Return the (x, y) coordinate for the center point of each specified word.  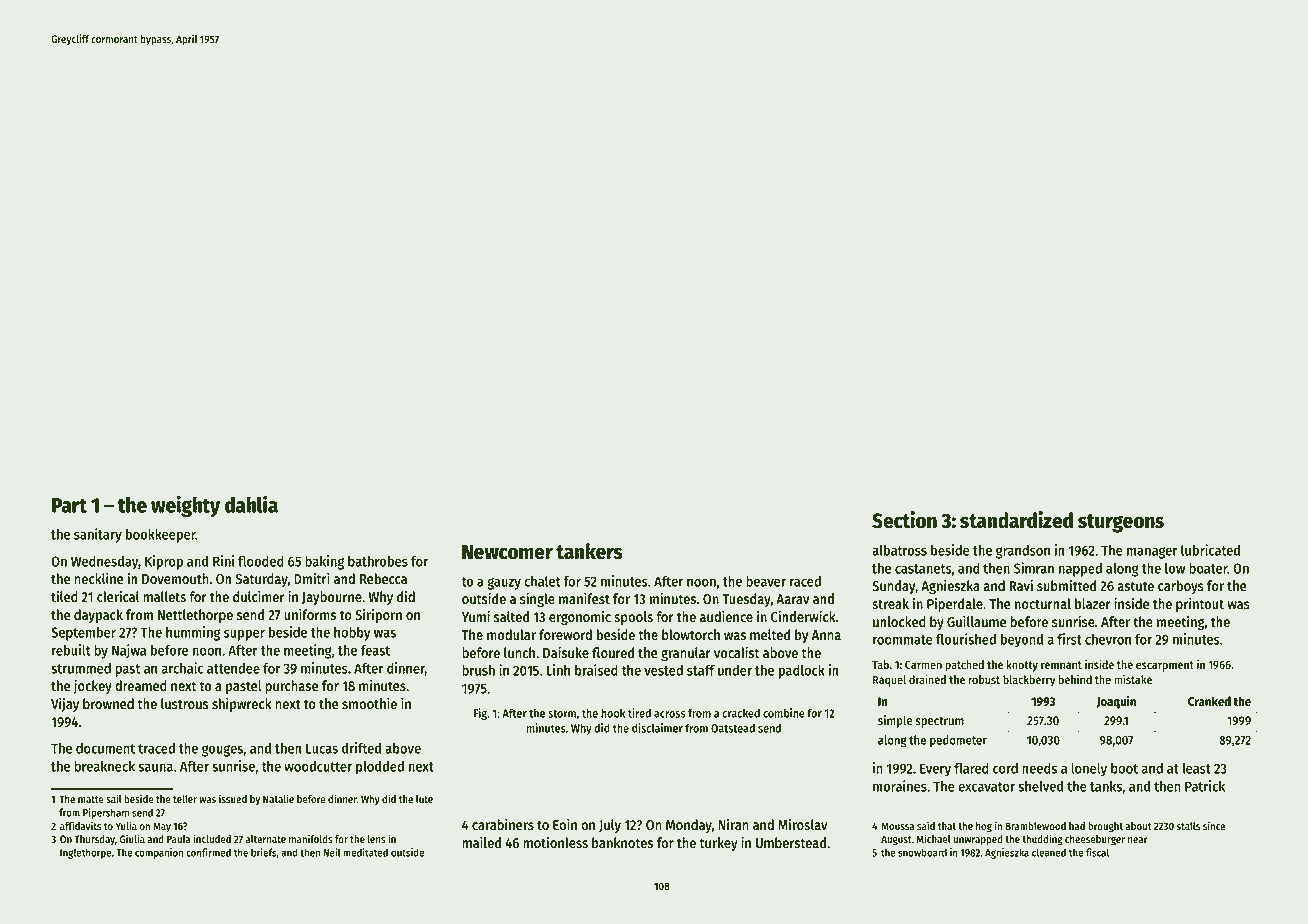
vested (663, 670)
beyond (1022, 641)
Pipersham (106, 813)
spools (633, 618)
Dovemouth (175, 578)
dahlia (251, 504)
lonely (1089, 770)
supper (244, 635)
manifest (584, 598)
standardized (1016, 520)
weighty (185, 506)
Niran (733, 824)
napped (1080, 570)
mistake (1133, 679)
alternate (266, 839)
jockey (92, 686)
